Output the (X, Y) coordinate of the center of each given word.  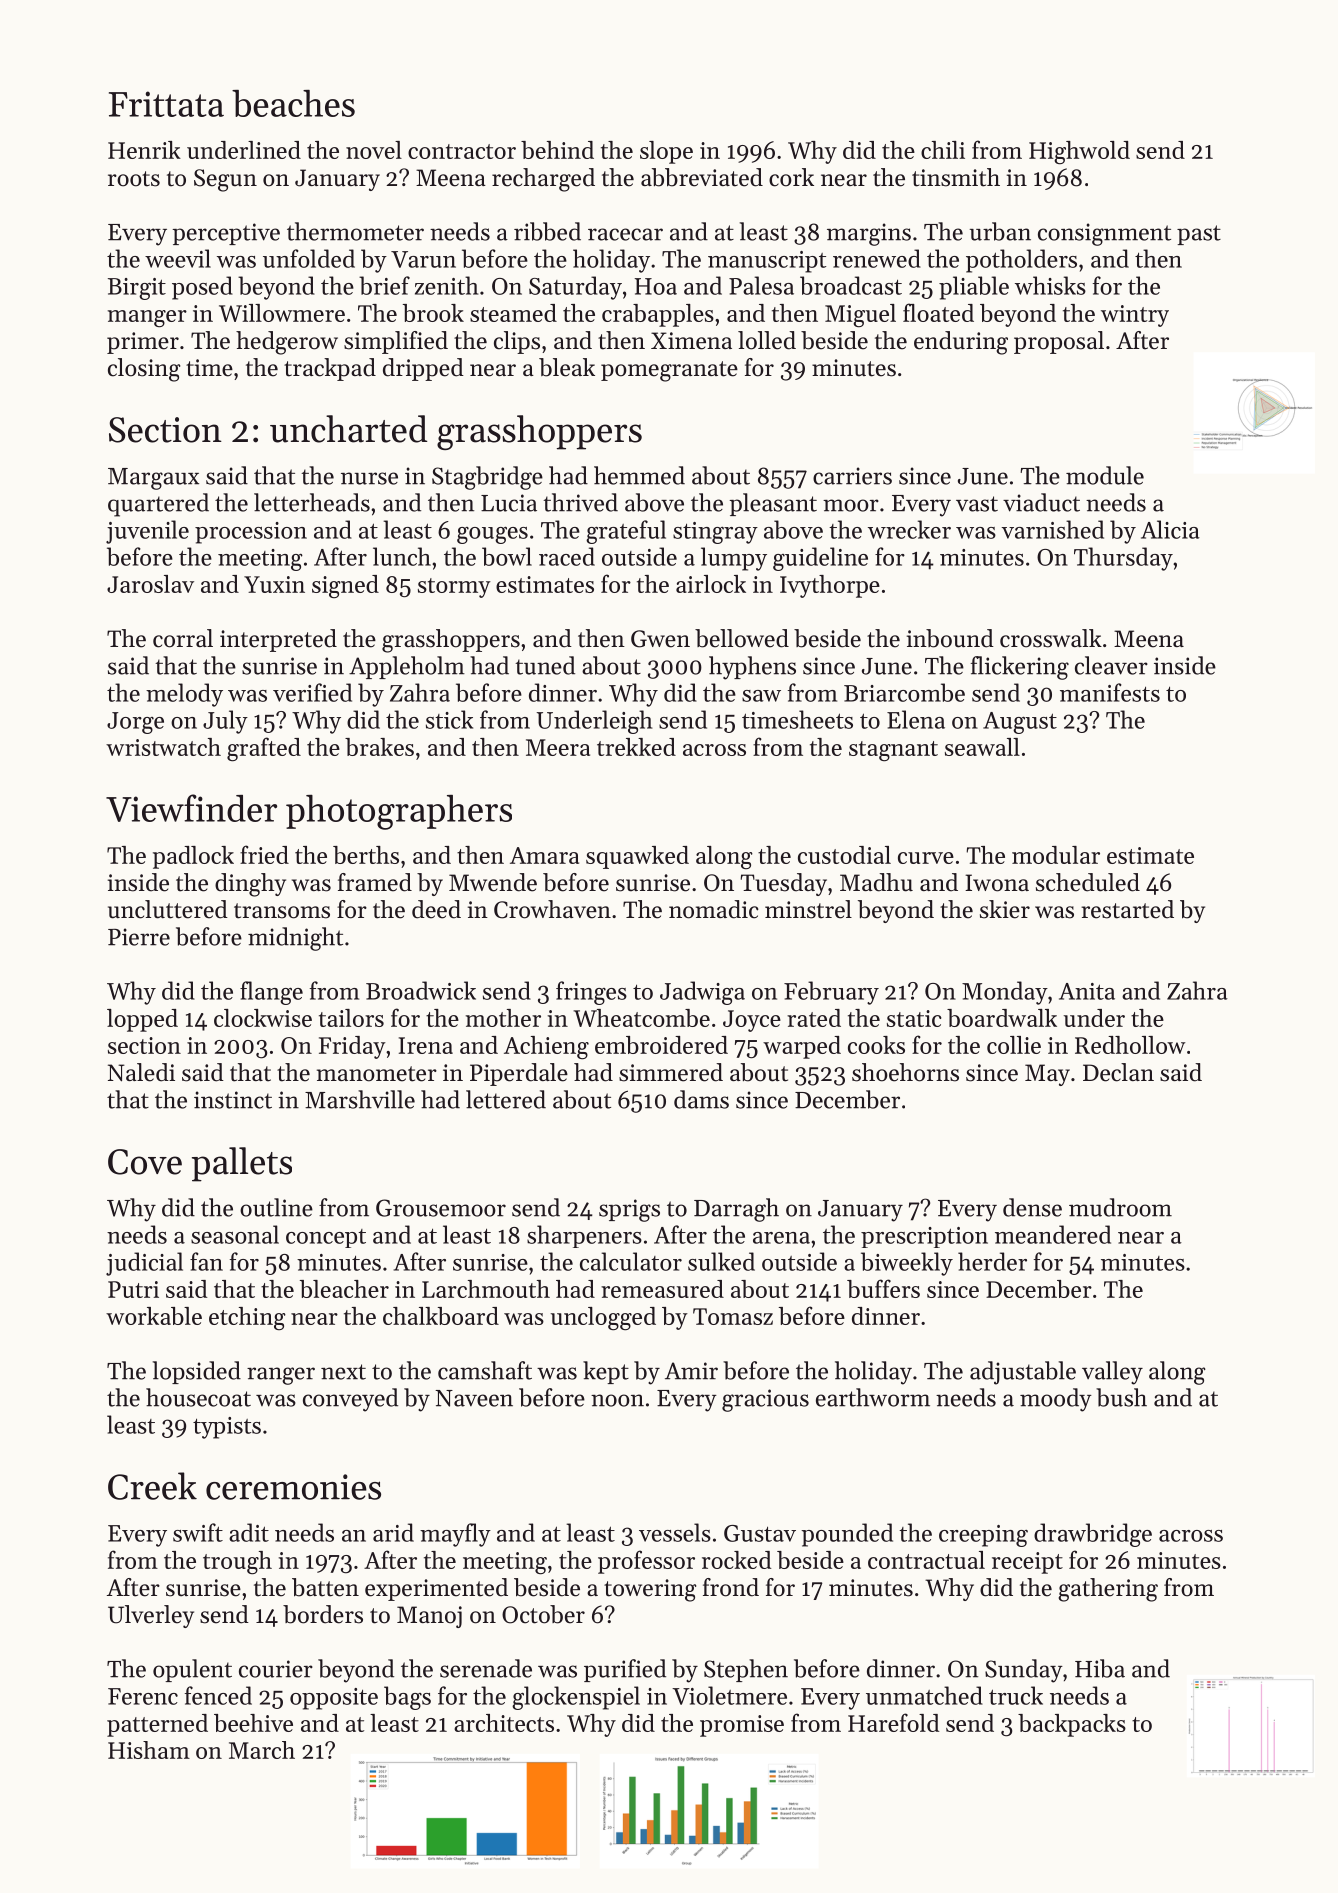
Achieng (546, 1048)
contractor (462, 151)
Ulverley (151, 1616)
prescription (924, 1237)
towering (650, 1590)
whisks (1050, 285)
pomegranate (669, 371)
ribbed (547, 231)
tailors (351, 1018)
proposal (1059, 342)
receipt (1027, 1563)
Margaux (153, 479)
